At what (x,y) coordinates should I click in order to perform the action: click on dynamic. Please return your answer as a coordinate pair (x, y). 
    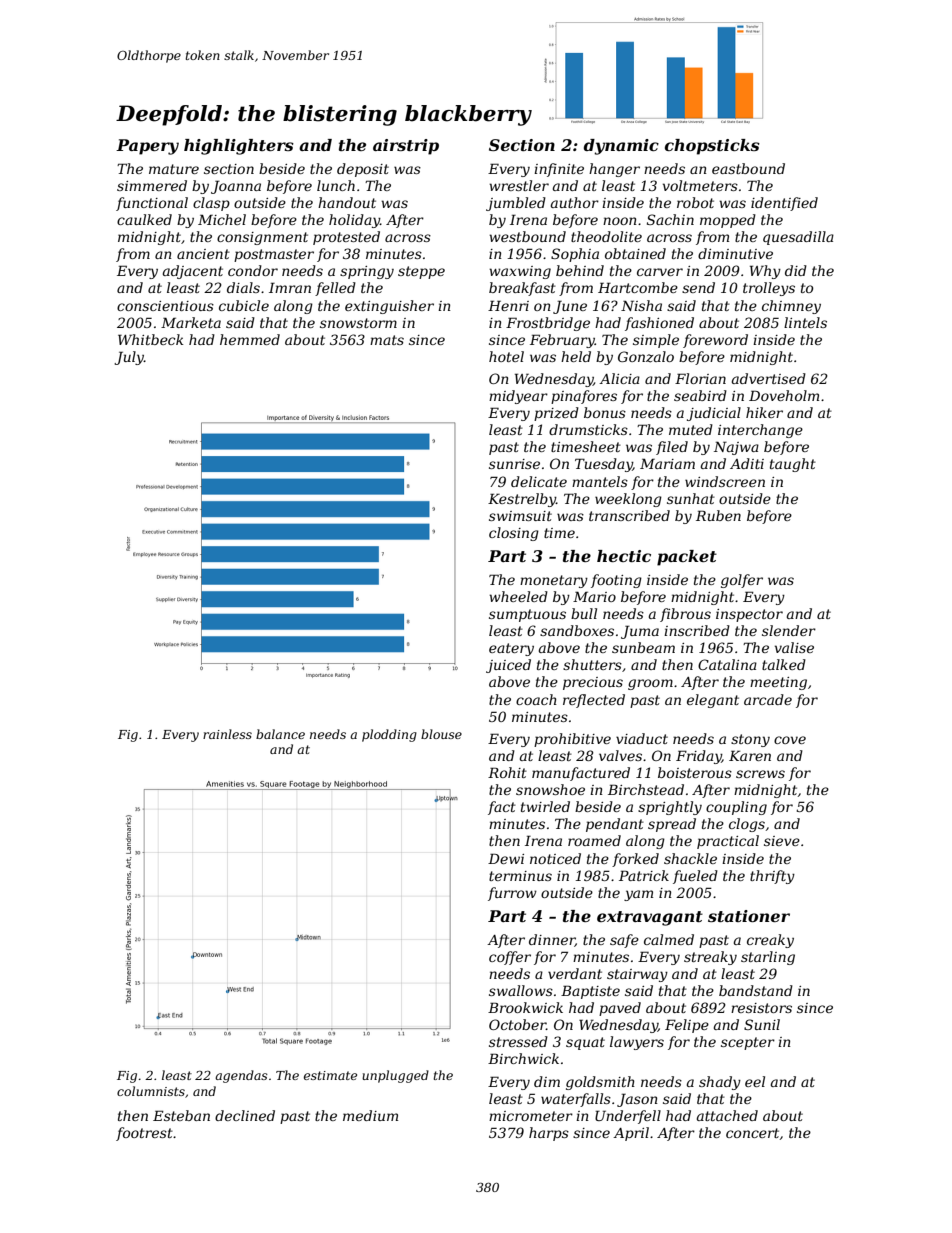
    Looking at the image, I should click on (621, 147).
